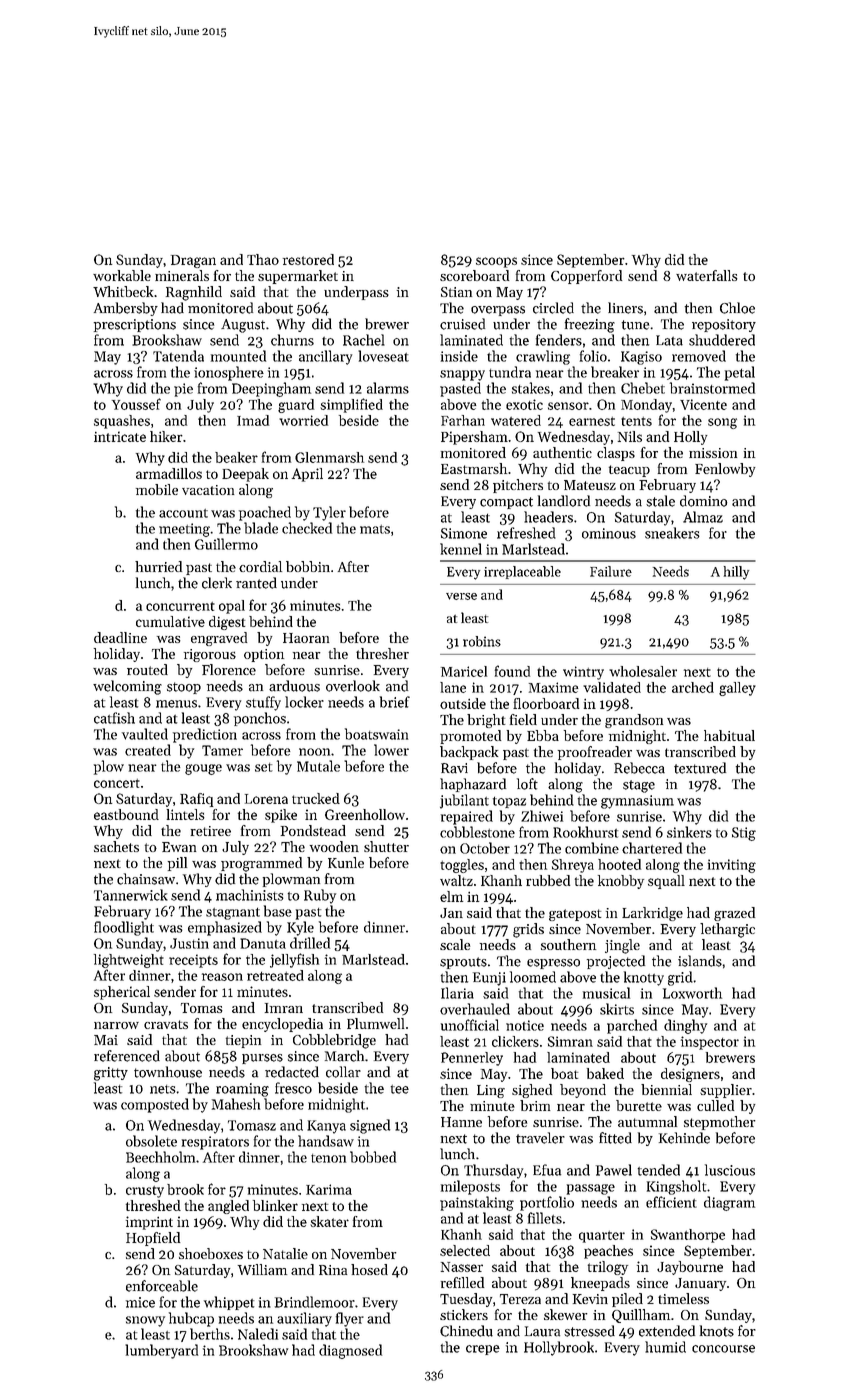 This image has height=1400, width=849. What do you see at coordinates (543, 735) in the image?
I see `Ebba` at bounding box center [543, 735].
